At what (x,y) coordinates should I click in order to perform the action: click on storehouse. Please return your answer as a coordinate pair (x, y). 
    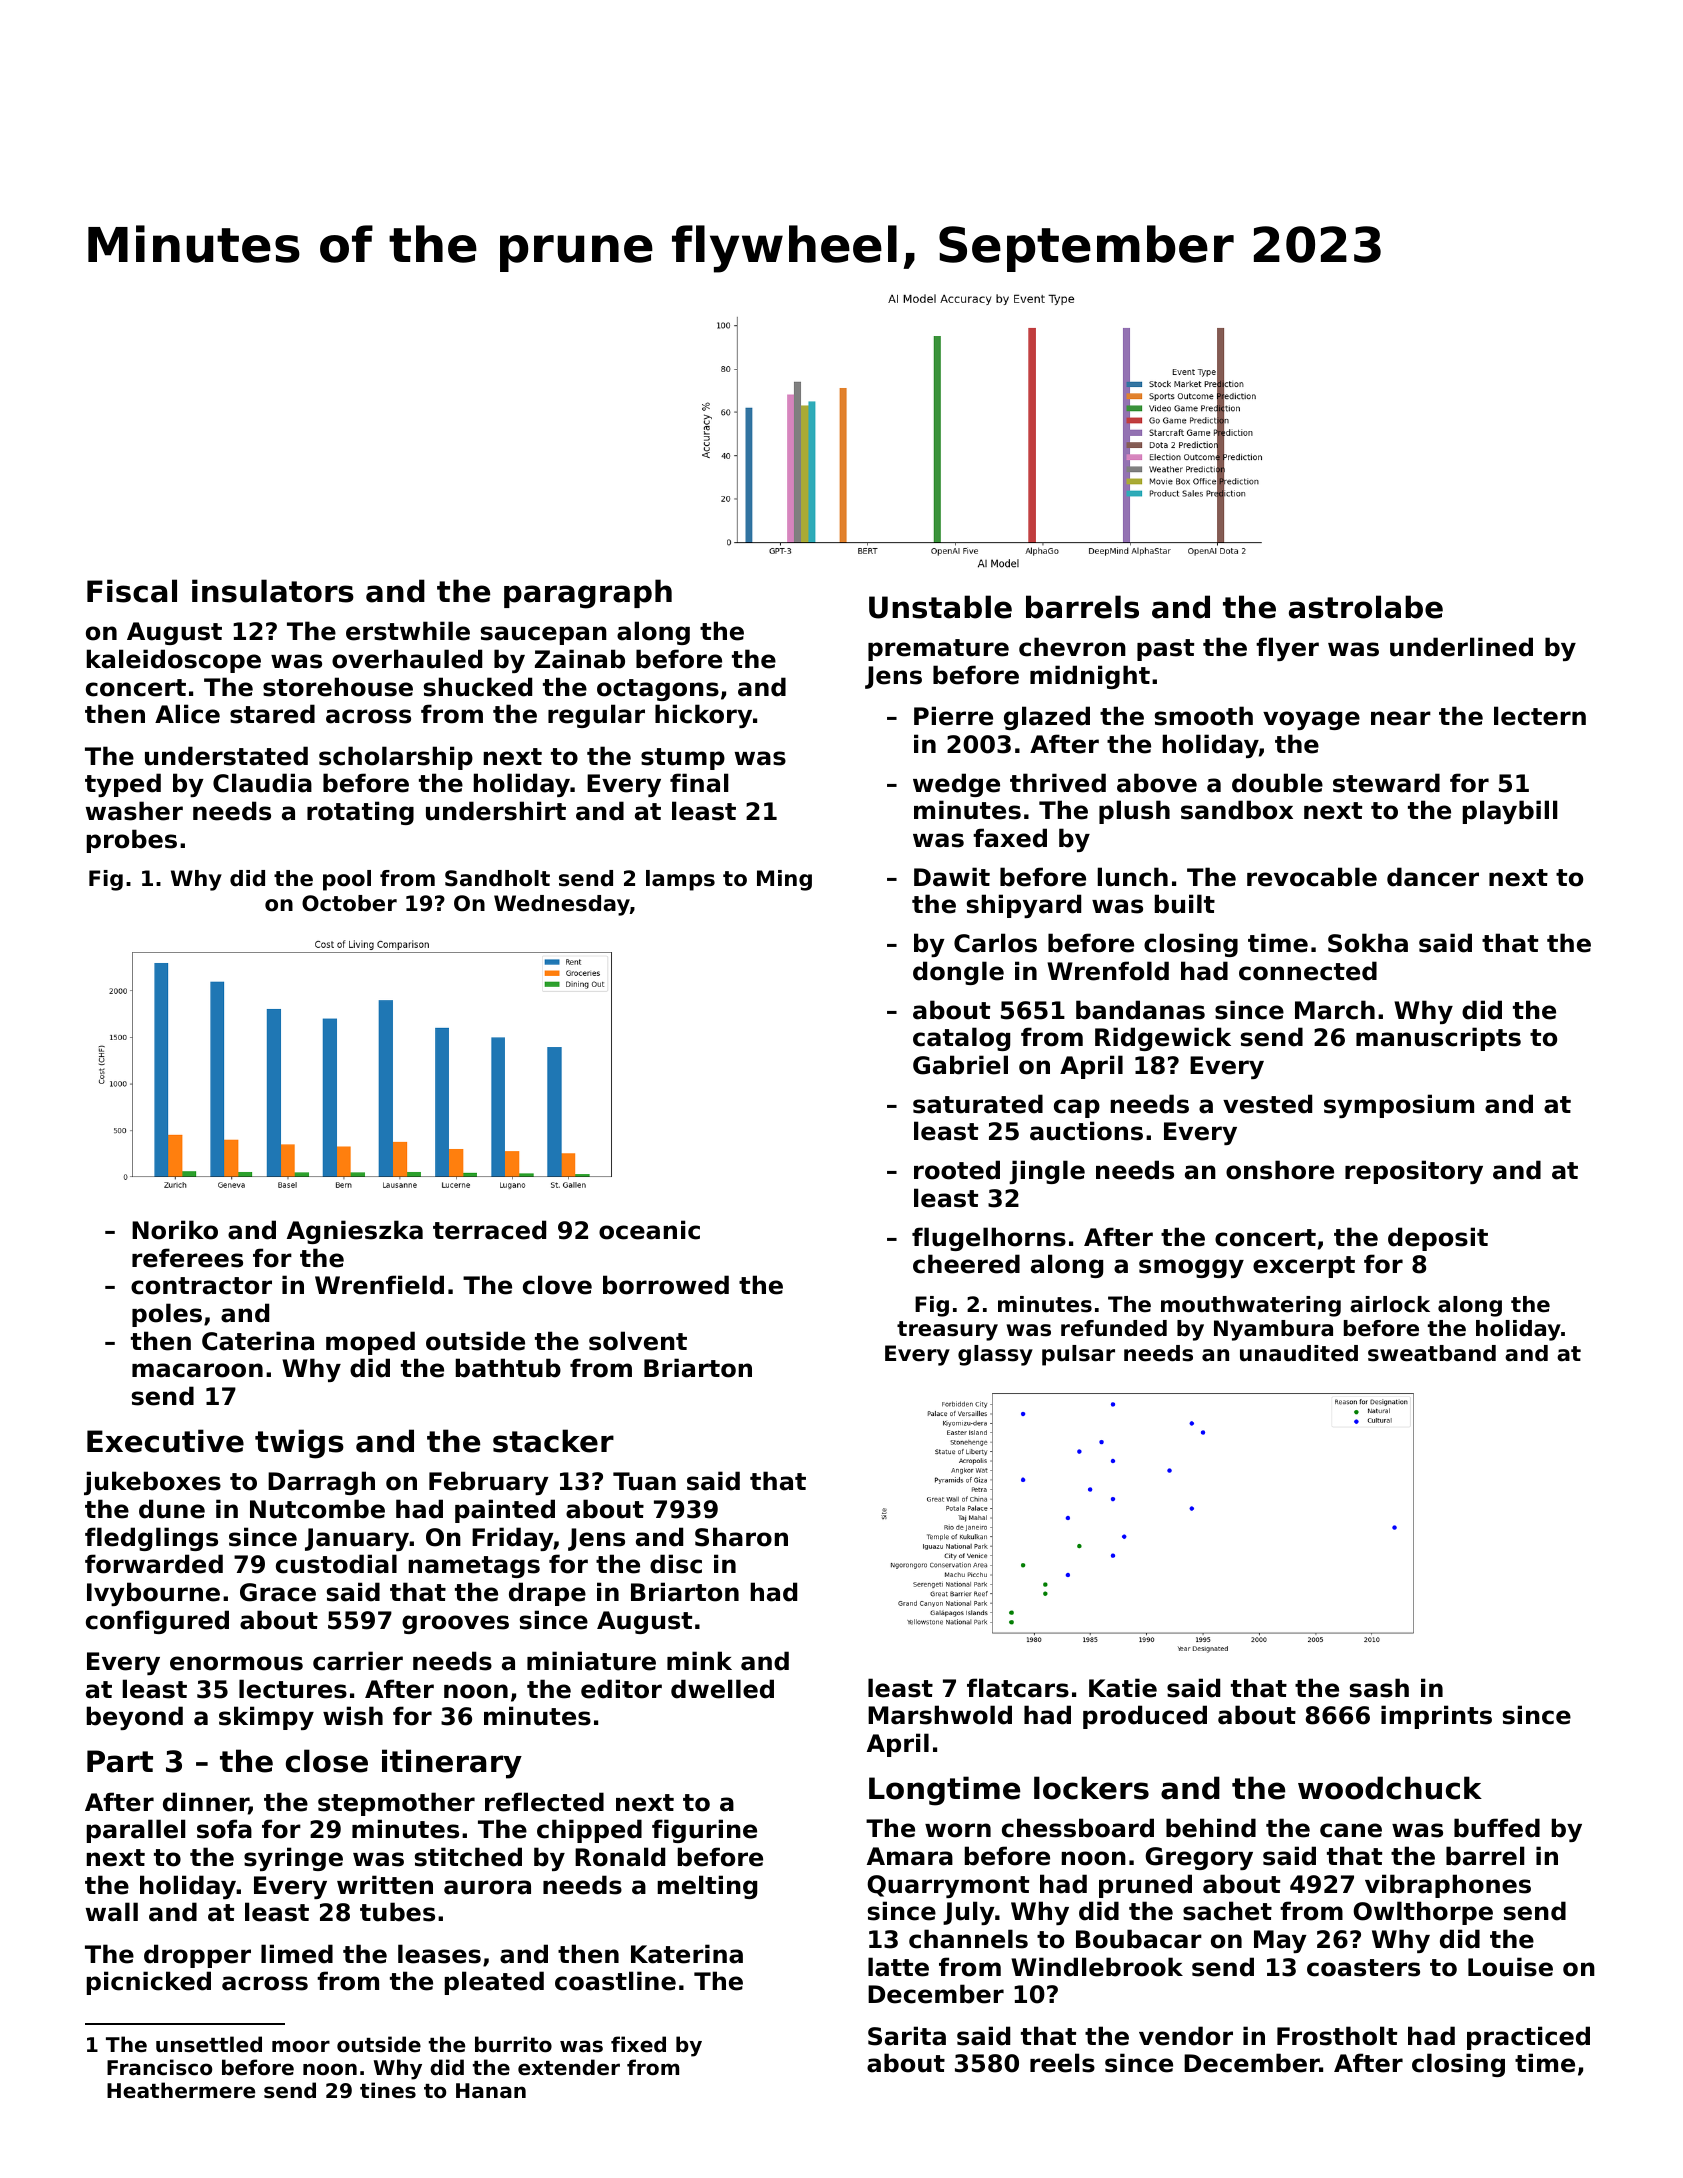
    Looking at the image, I should click on (338, 687).
